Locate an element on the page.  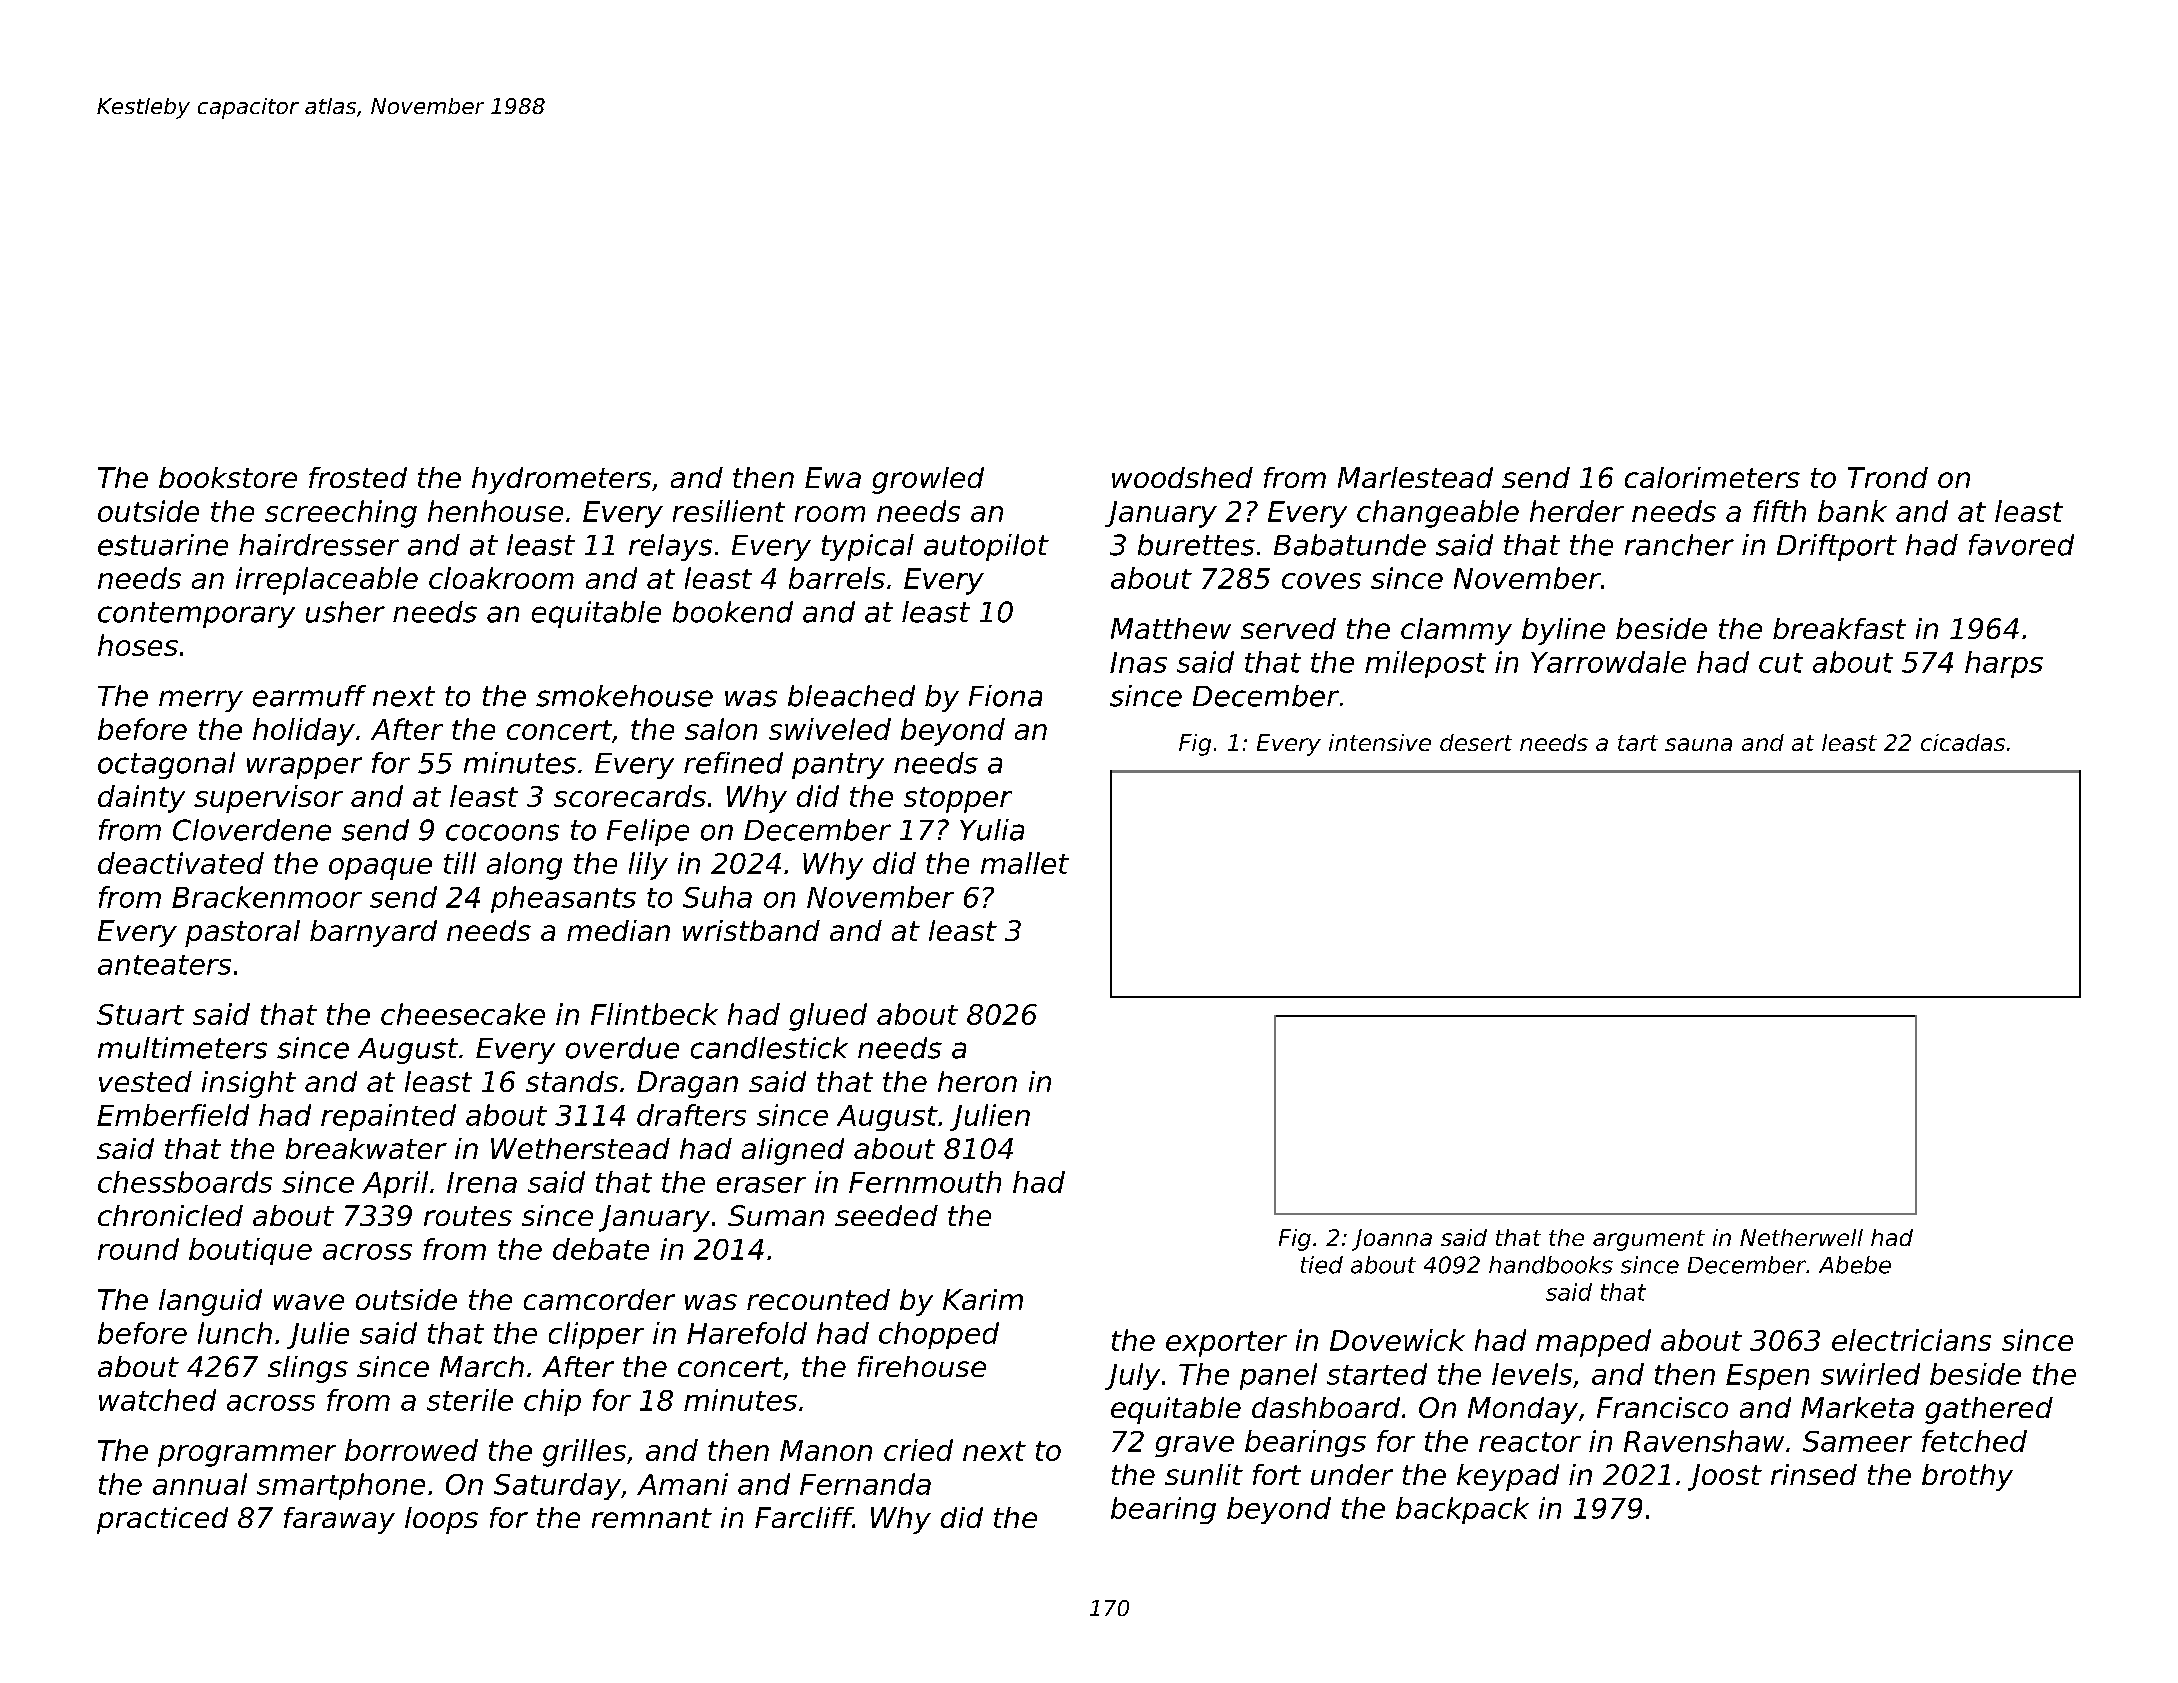
glued is located at coordinates (828, 1017).
